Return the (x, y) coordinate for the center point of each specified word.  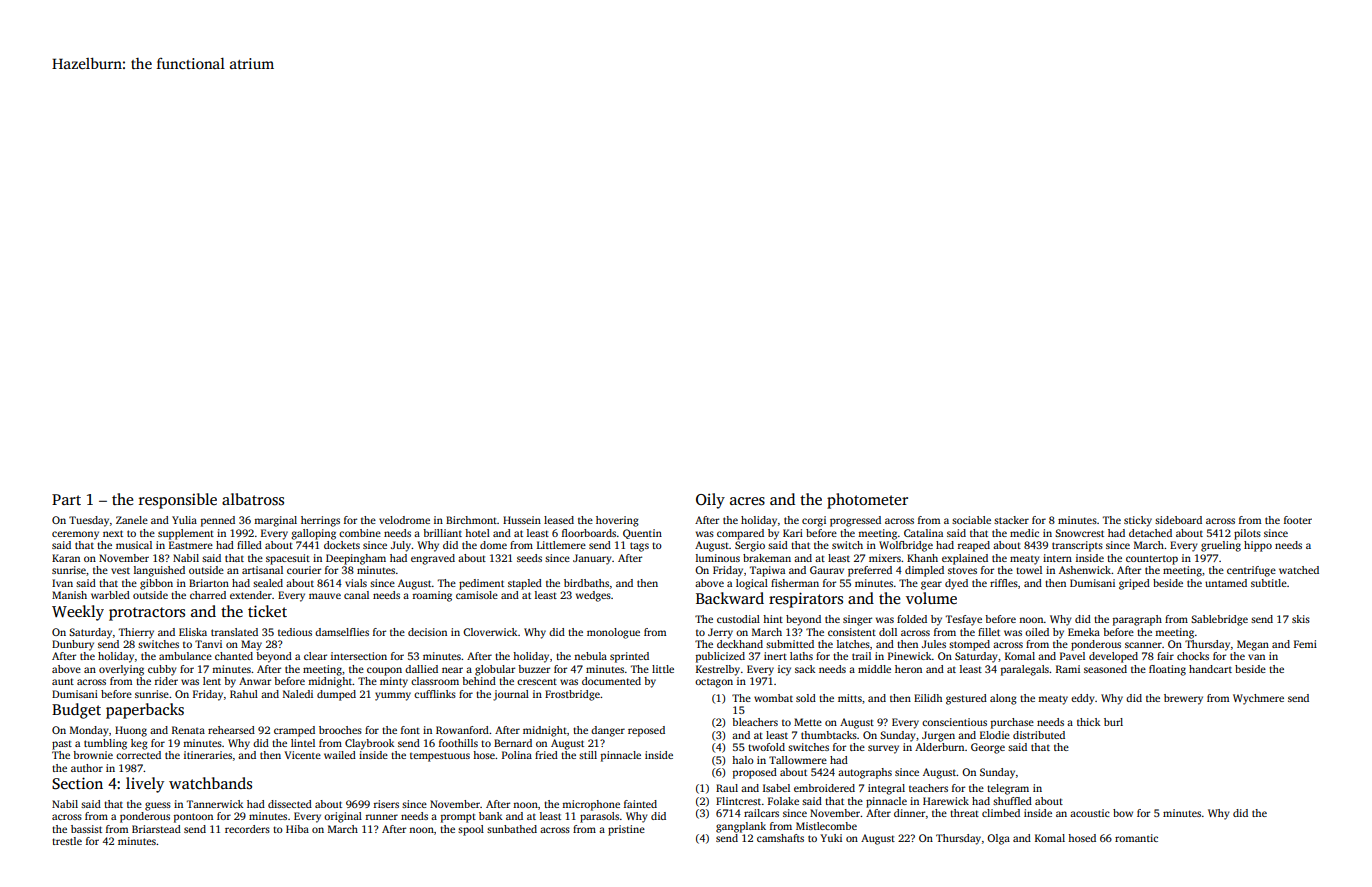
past (62, 745)
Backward (730, 598)
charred (208, 595)
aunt (63, 681)
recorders (247, 829)
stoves (962, 570)
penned (218, 521)
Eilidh (928, 698)
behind (479, 681)
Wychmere (1258, 699)
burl (1113, 722)
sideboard (1178, 520)
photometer (867, 501)
